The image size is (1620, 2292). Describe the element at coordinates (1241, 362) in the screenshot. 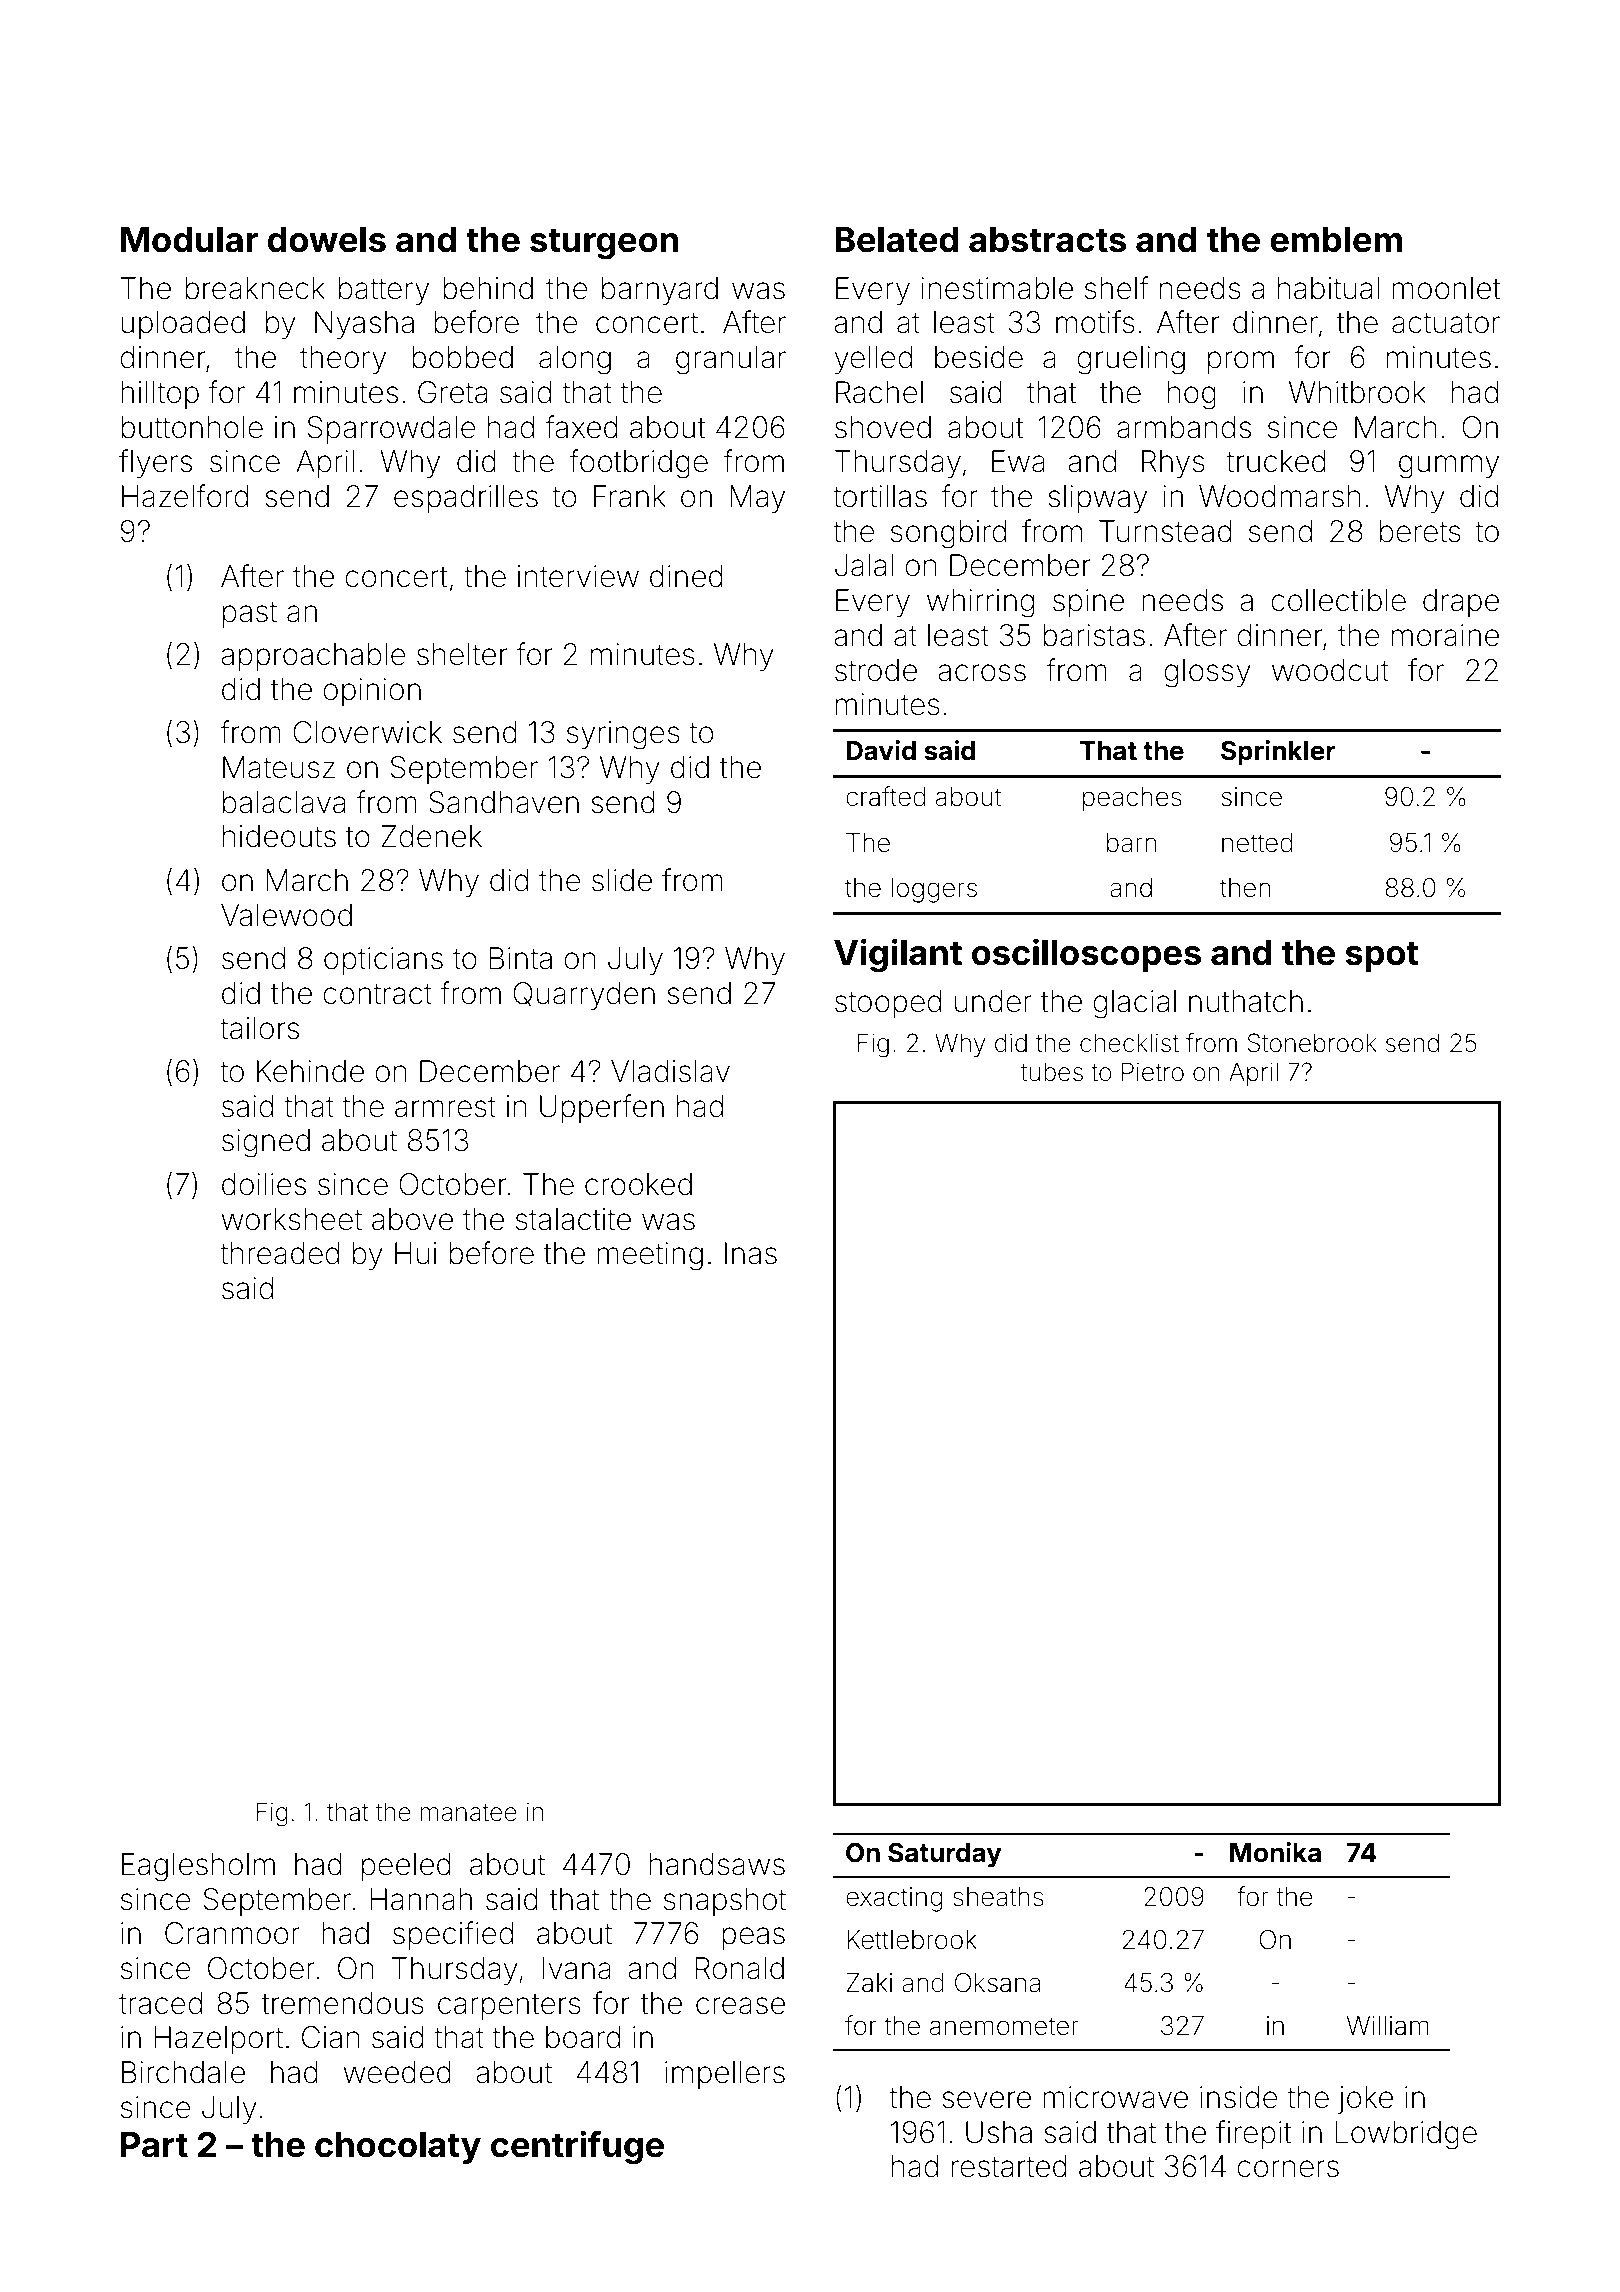

I see `prom` at that location.
